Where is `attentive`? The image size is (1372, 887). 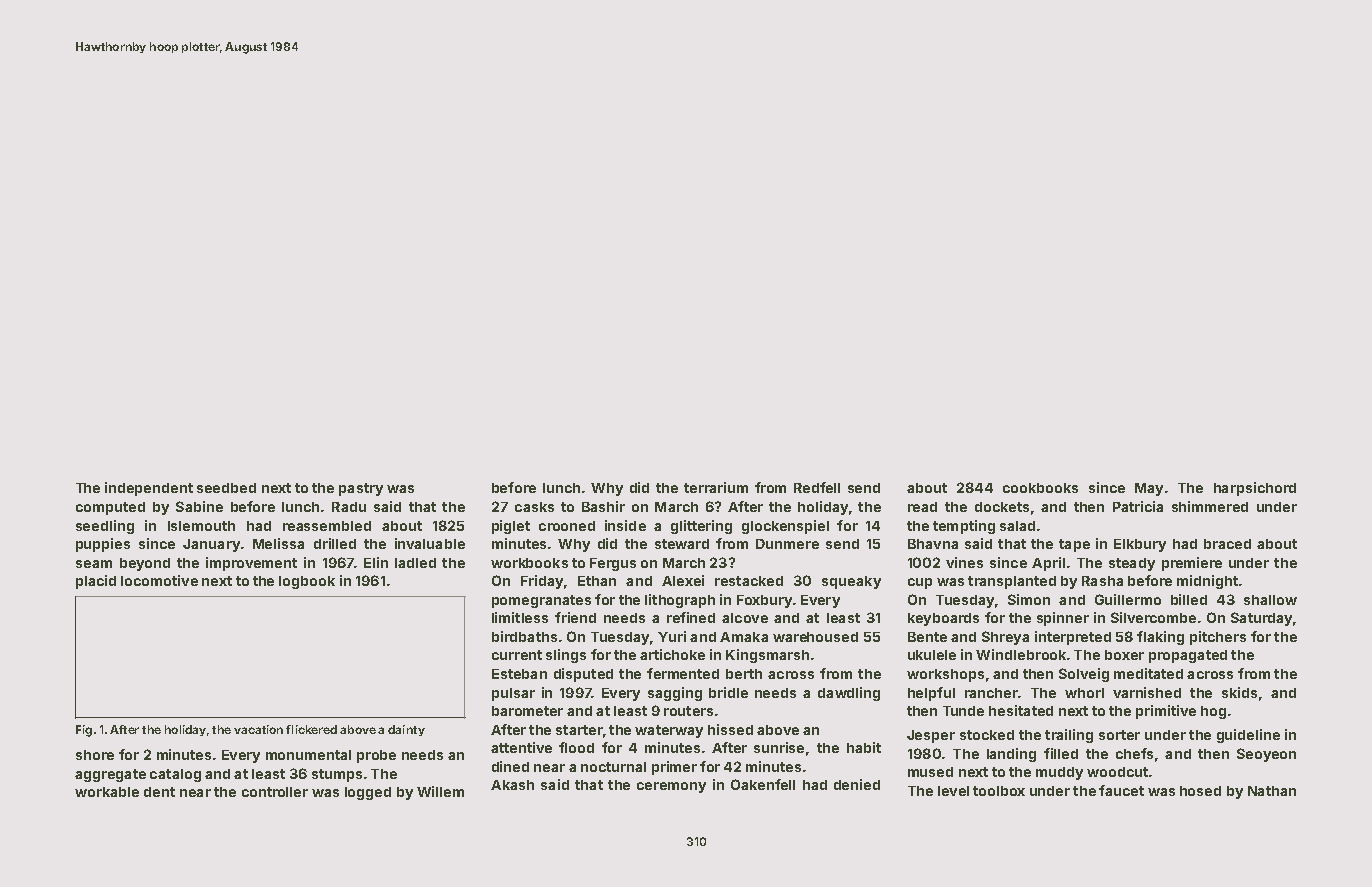 attentive is located at coordinates (521, 747).
